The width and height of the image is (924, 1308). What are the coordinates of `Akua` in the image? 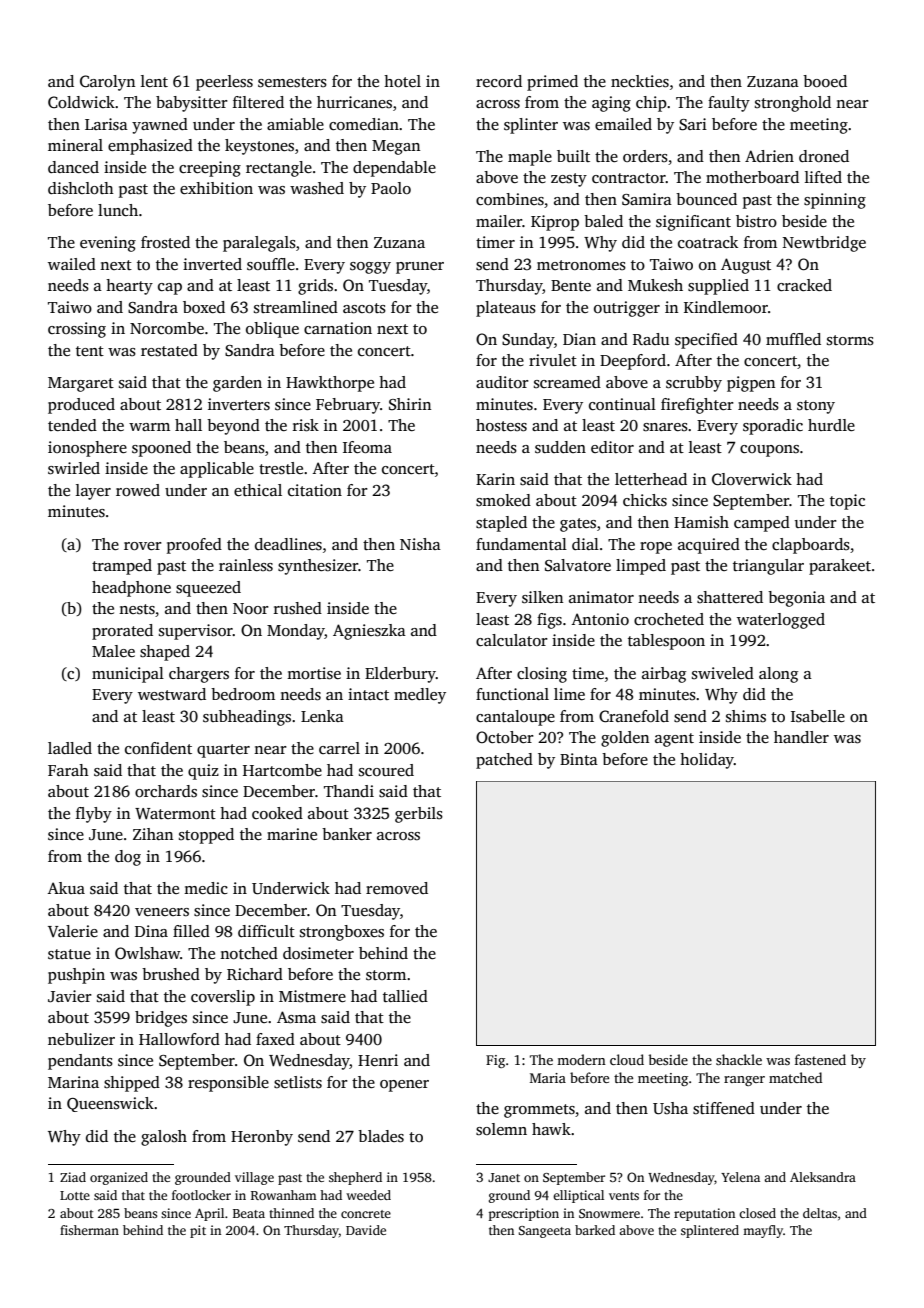 It's located at (66, 888).
